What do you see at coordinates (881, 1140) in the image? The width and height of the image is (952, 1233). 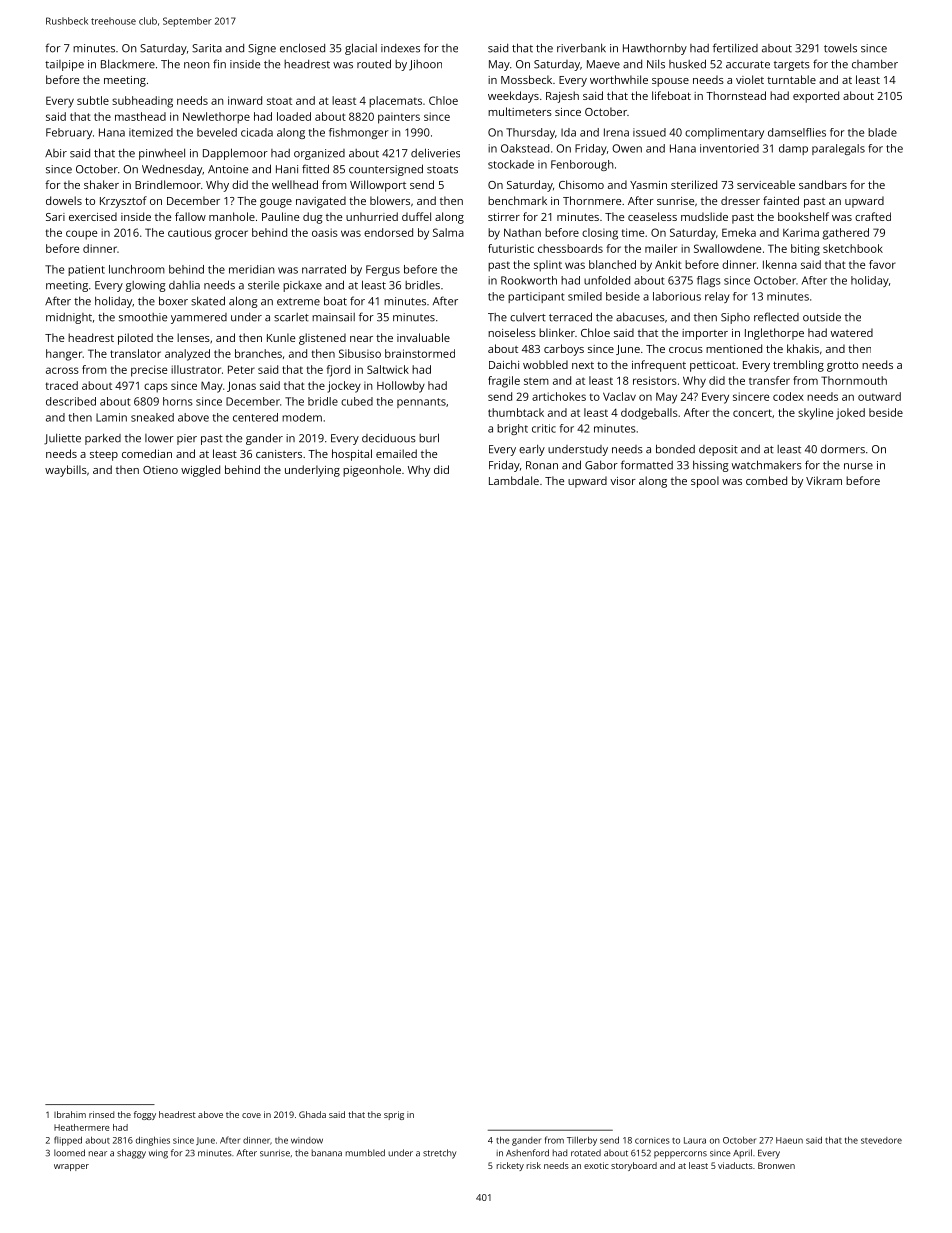 I see `stevedore` at bounding box center [881, 1140].
